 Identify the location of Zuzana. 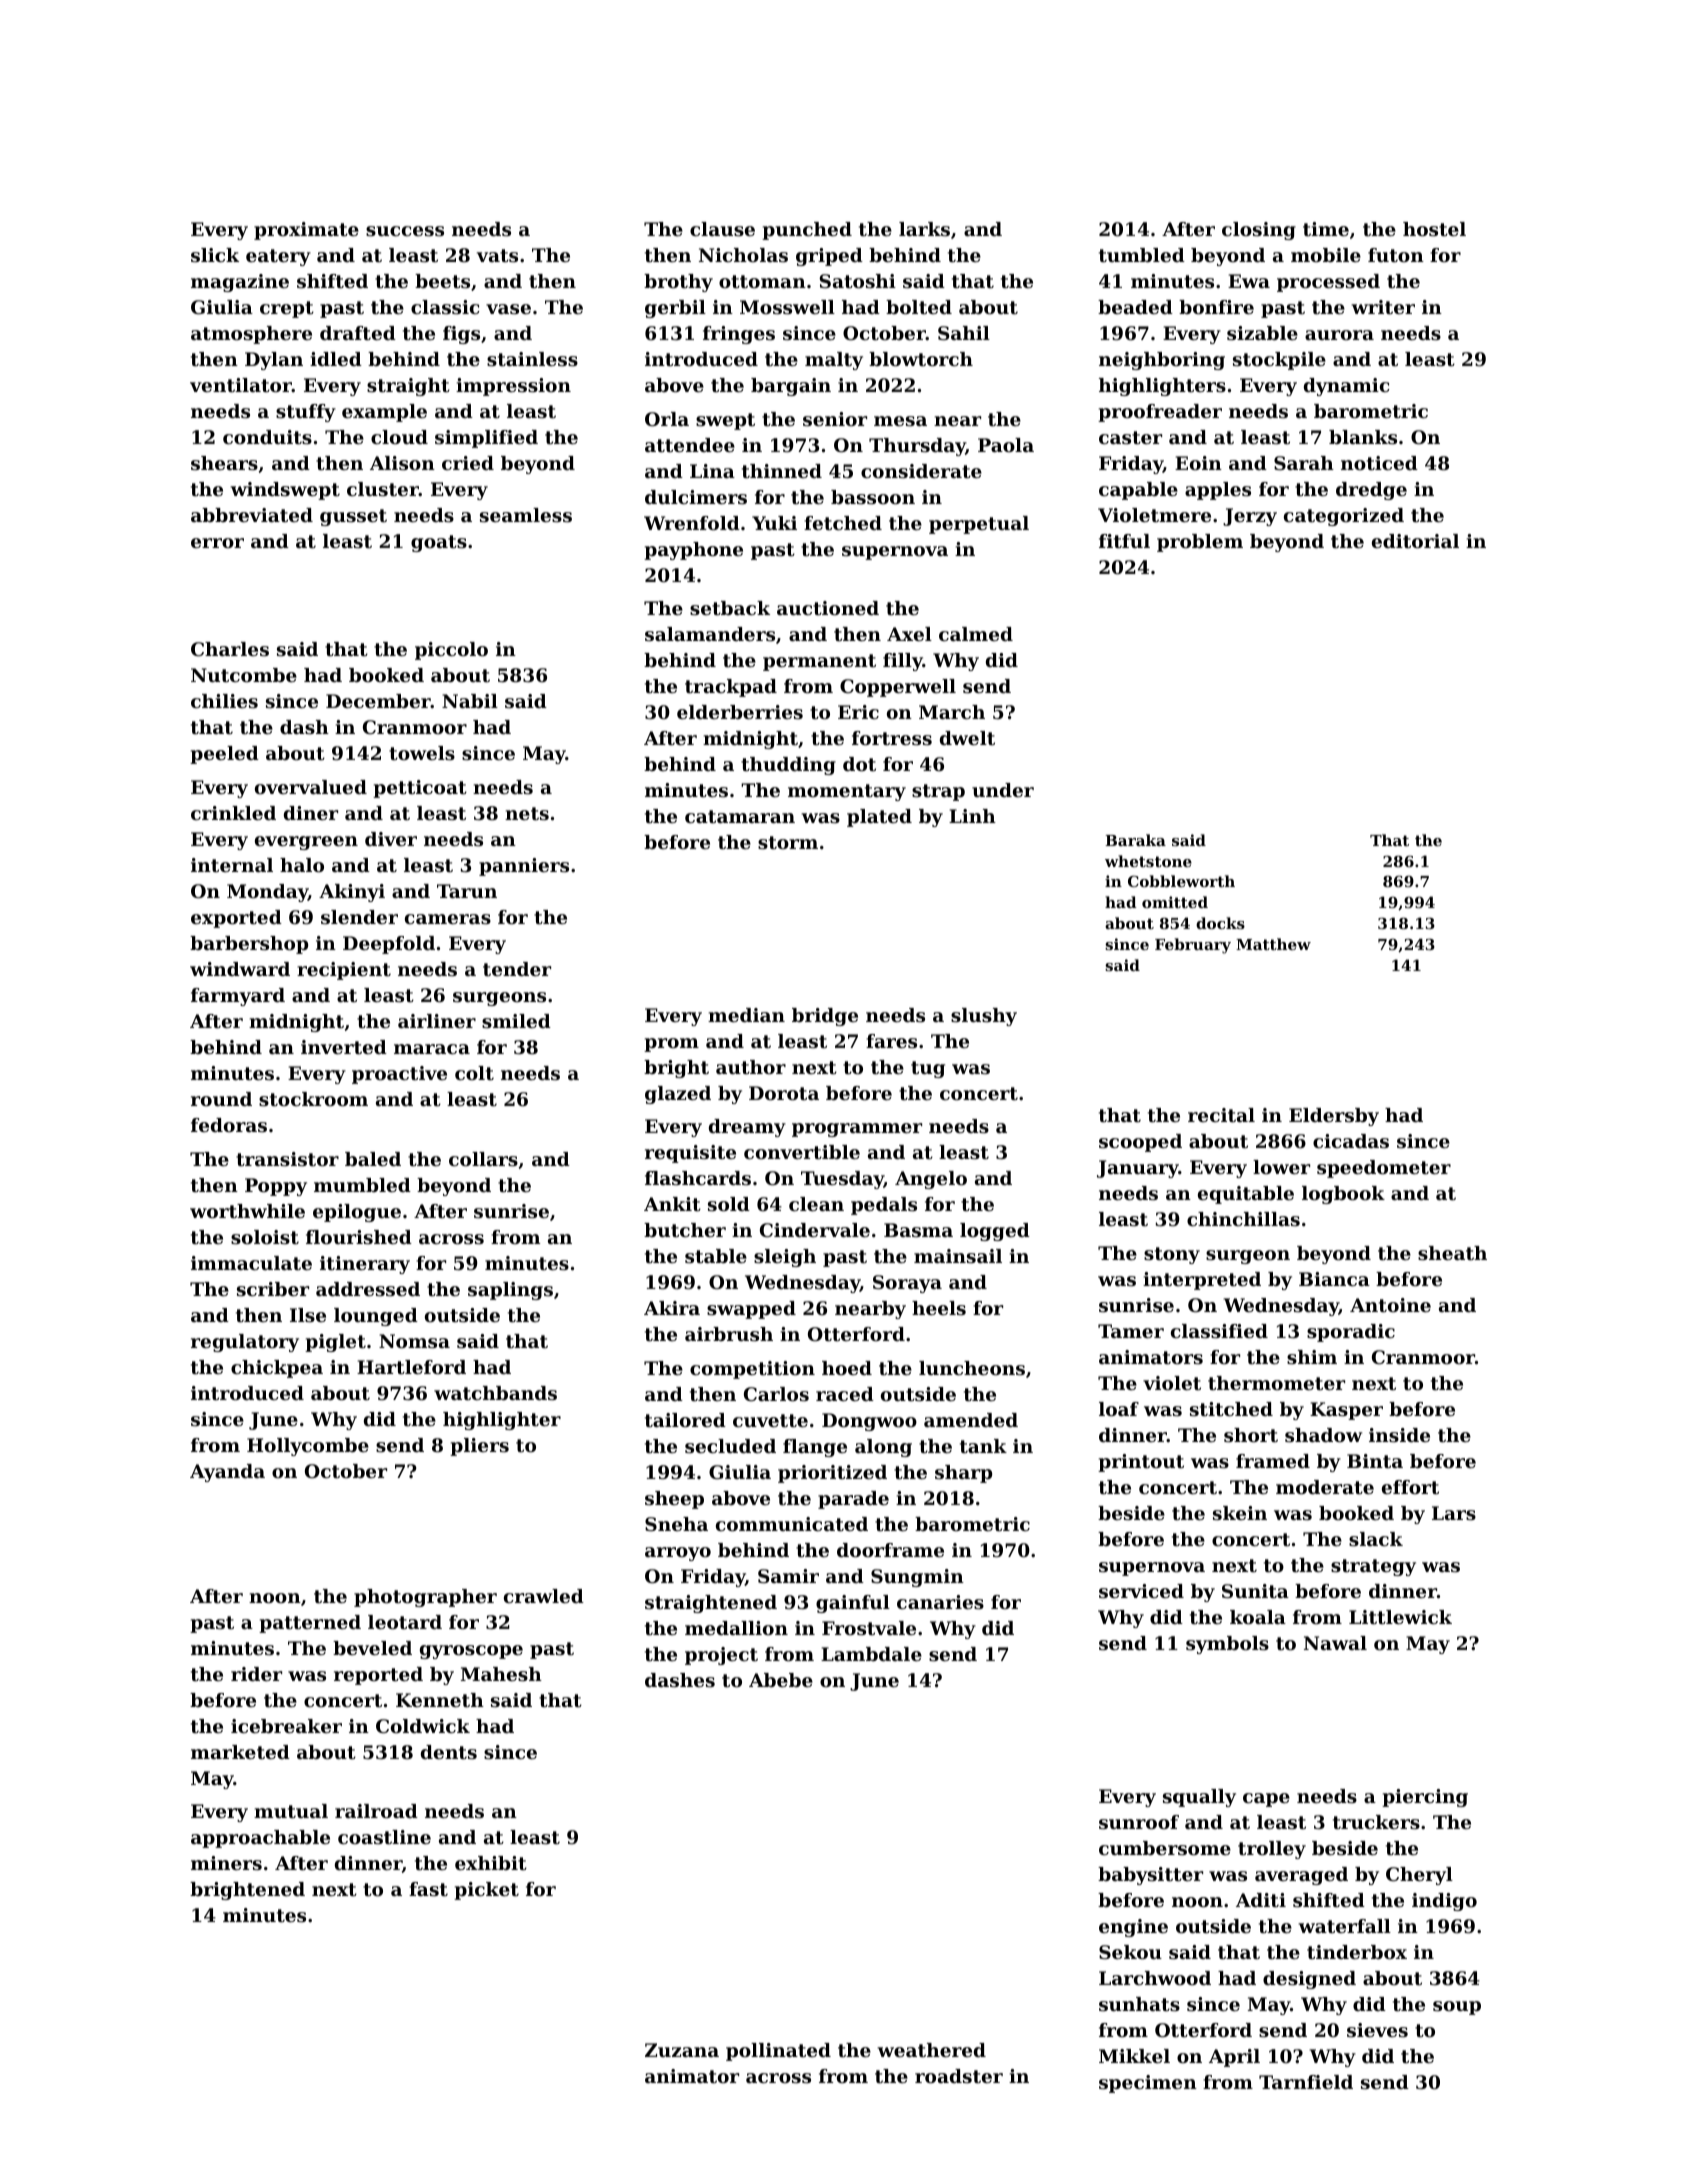
(682, 2050).
